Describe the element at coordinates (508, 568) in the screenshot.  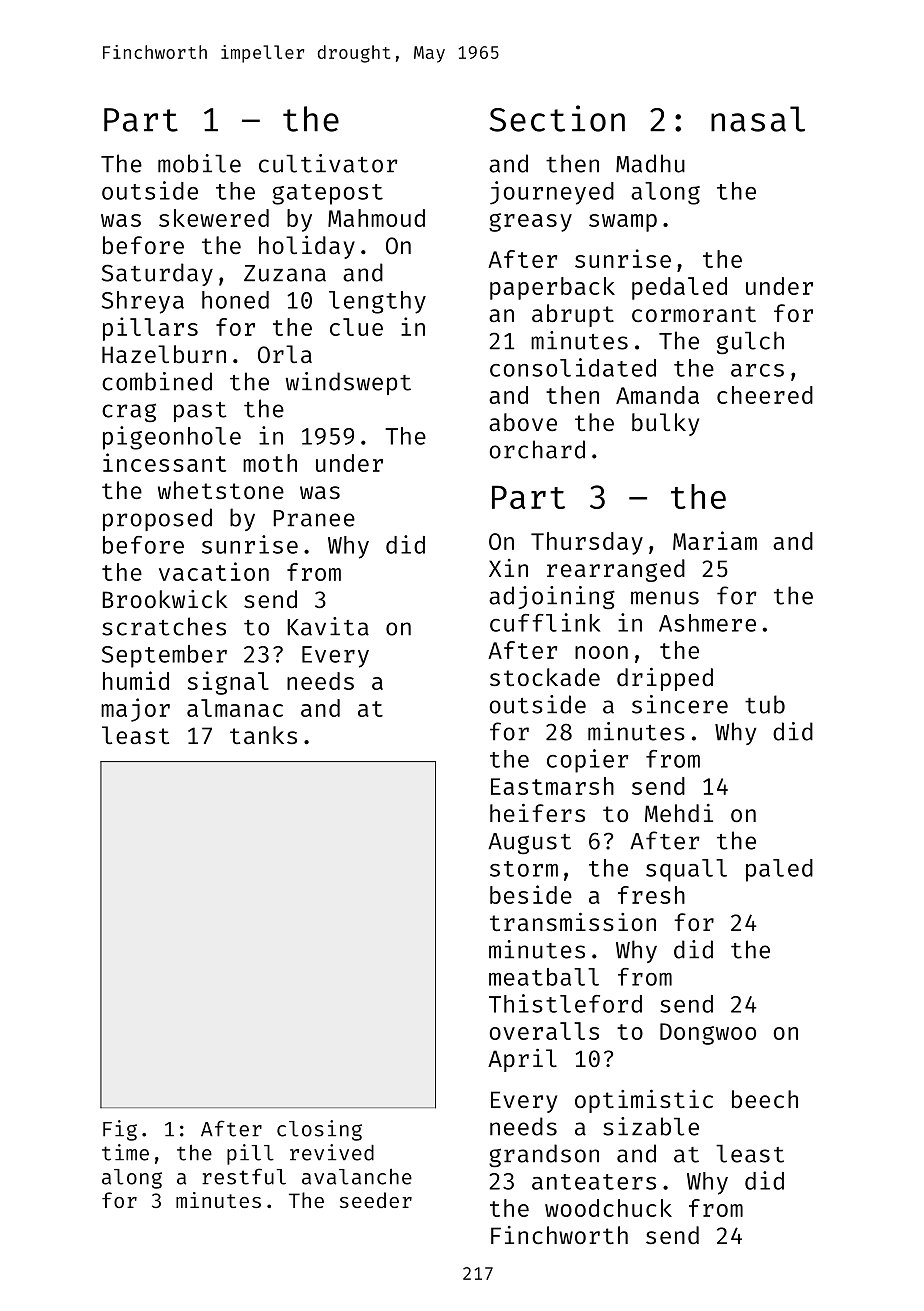
I see `Xin` at that location.
